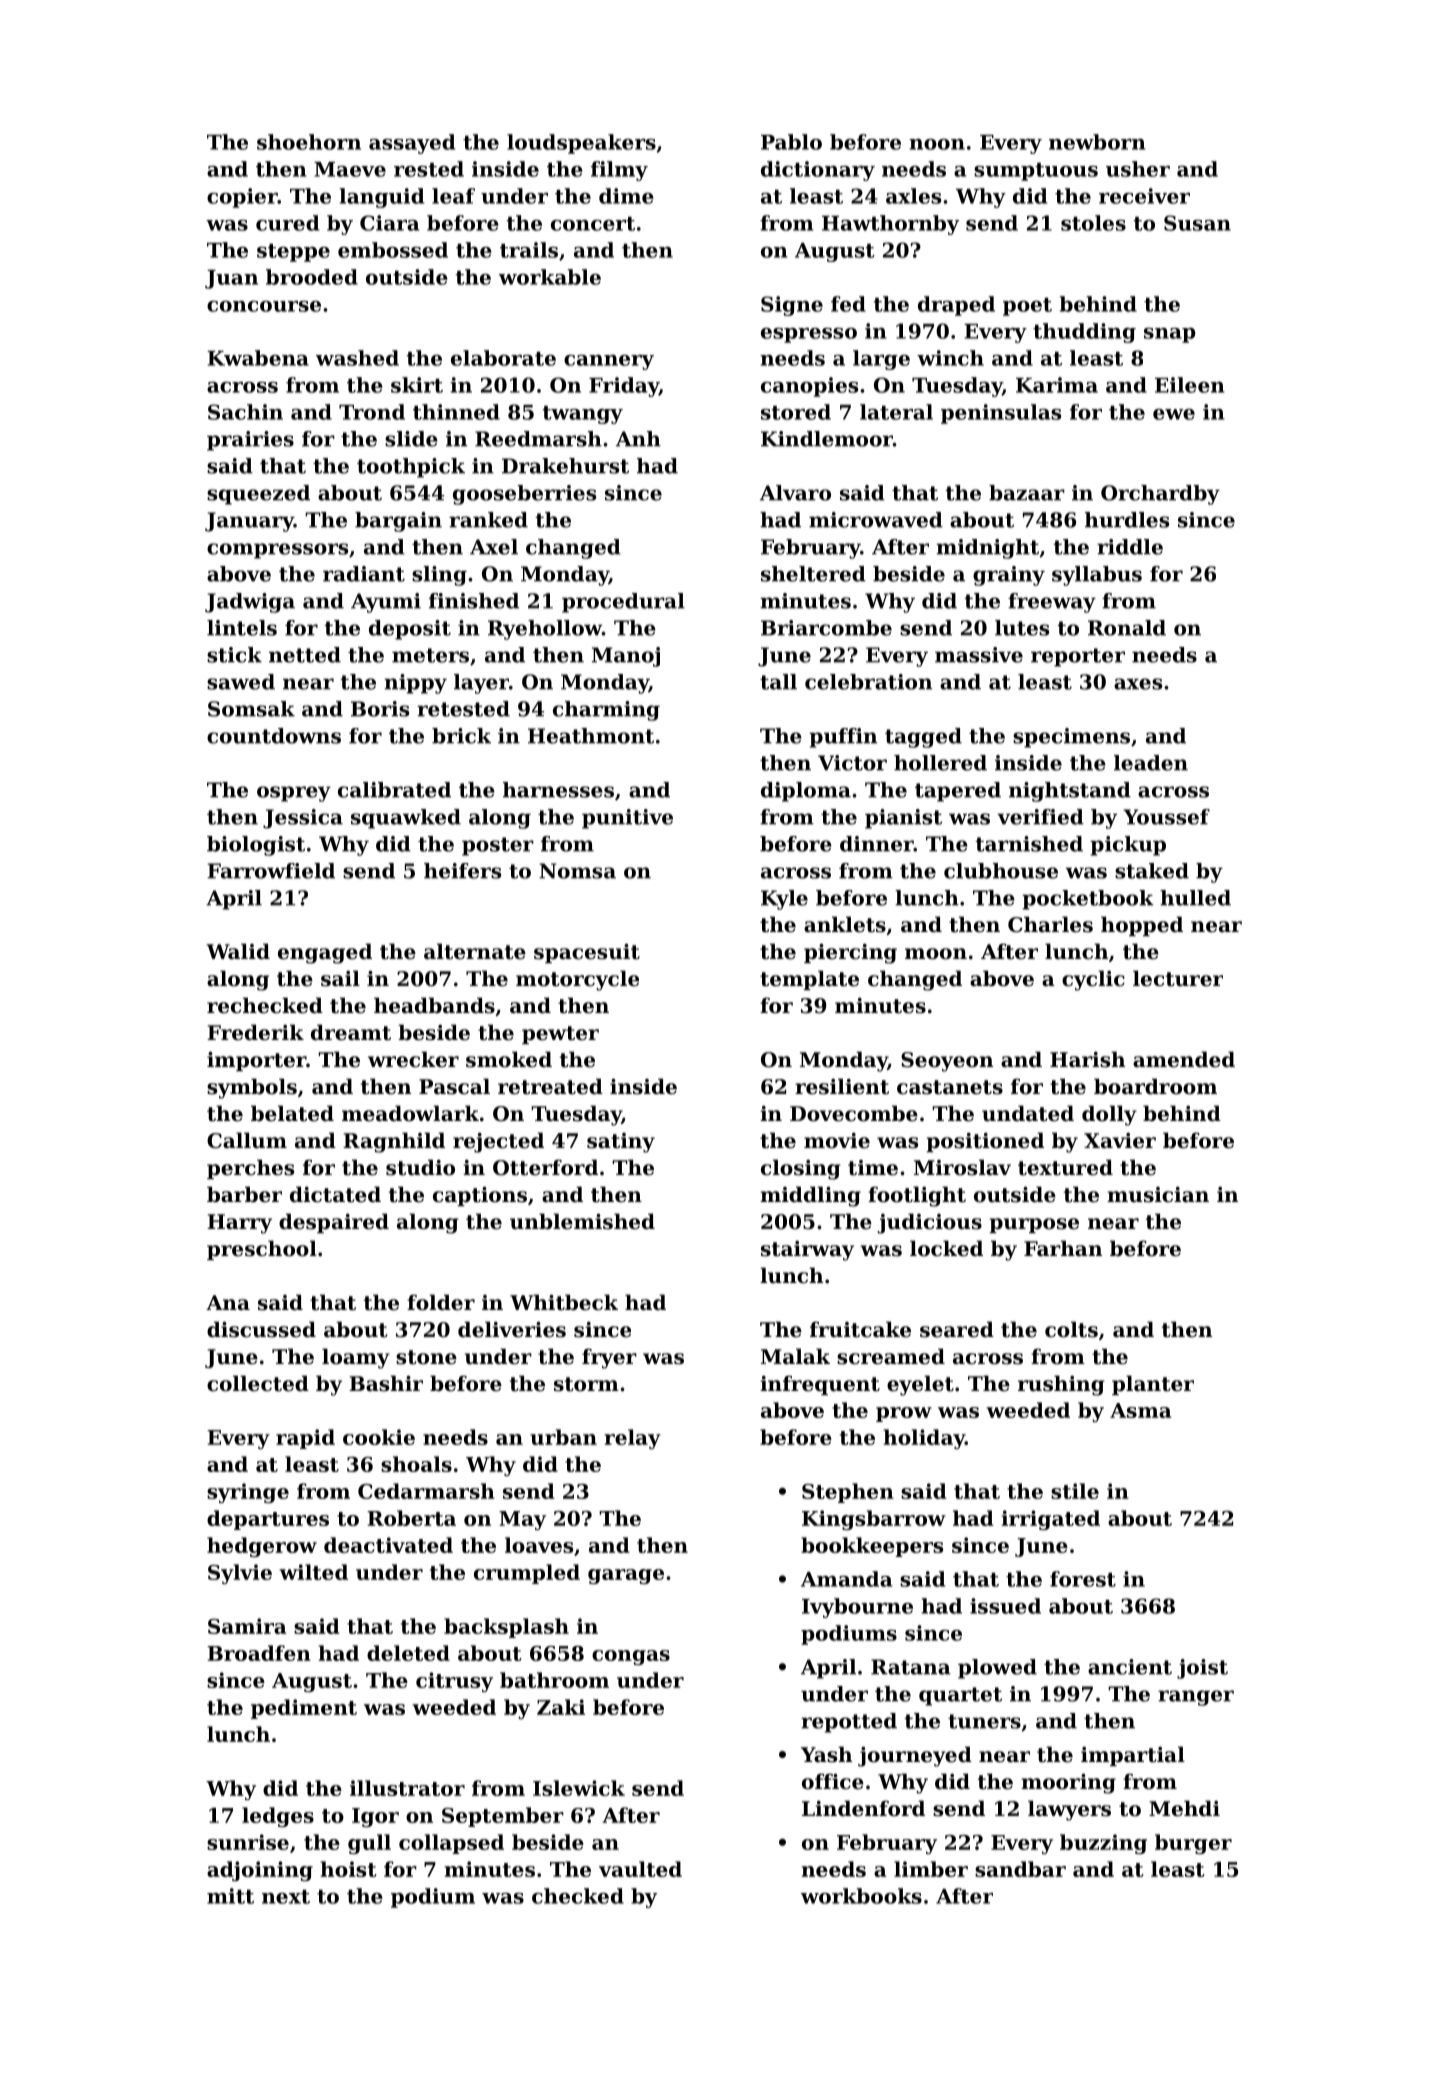 The width and height of the screenshot is (1450, 2100). I want to click on leaf, so click(453, 196).
